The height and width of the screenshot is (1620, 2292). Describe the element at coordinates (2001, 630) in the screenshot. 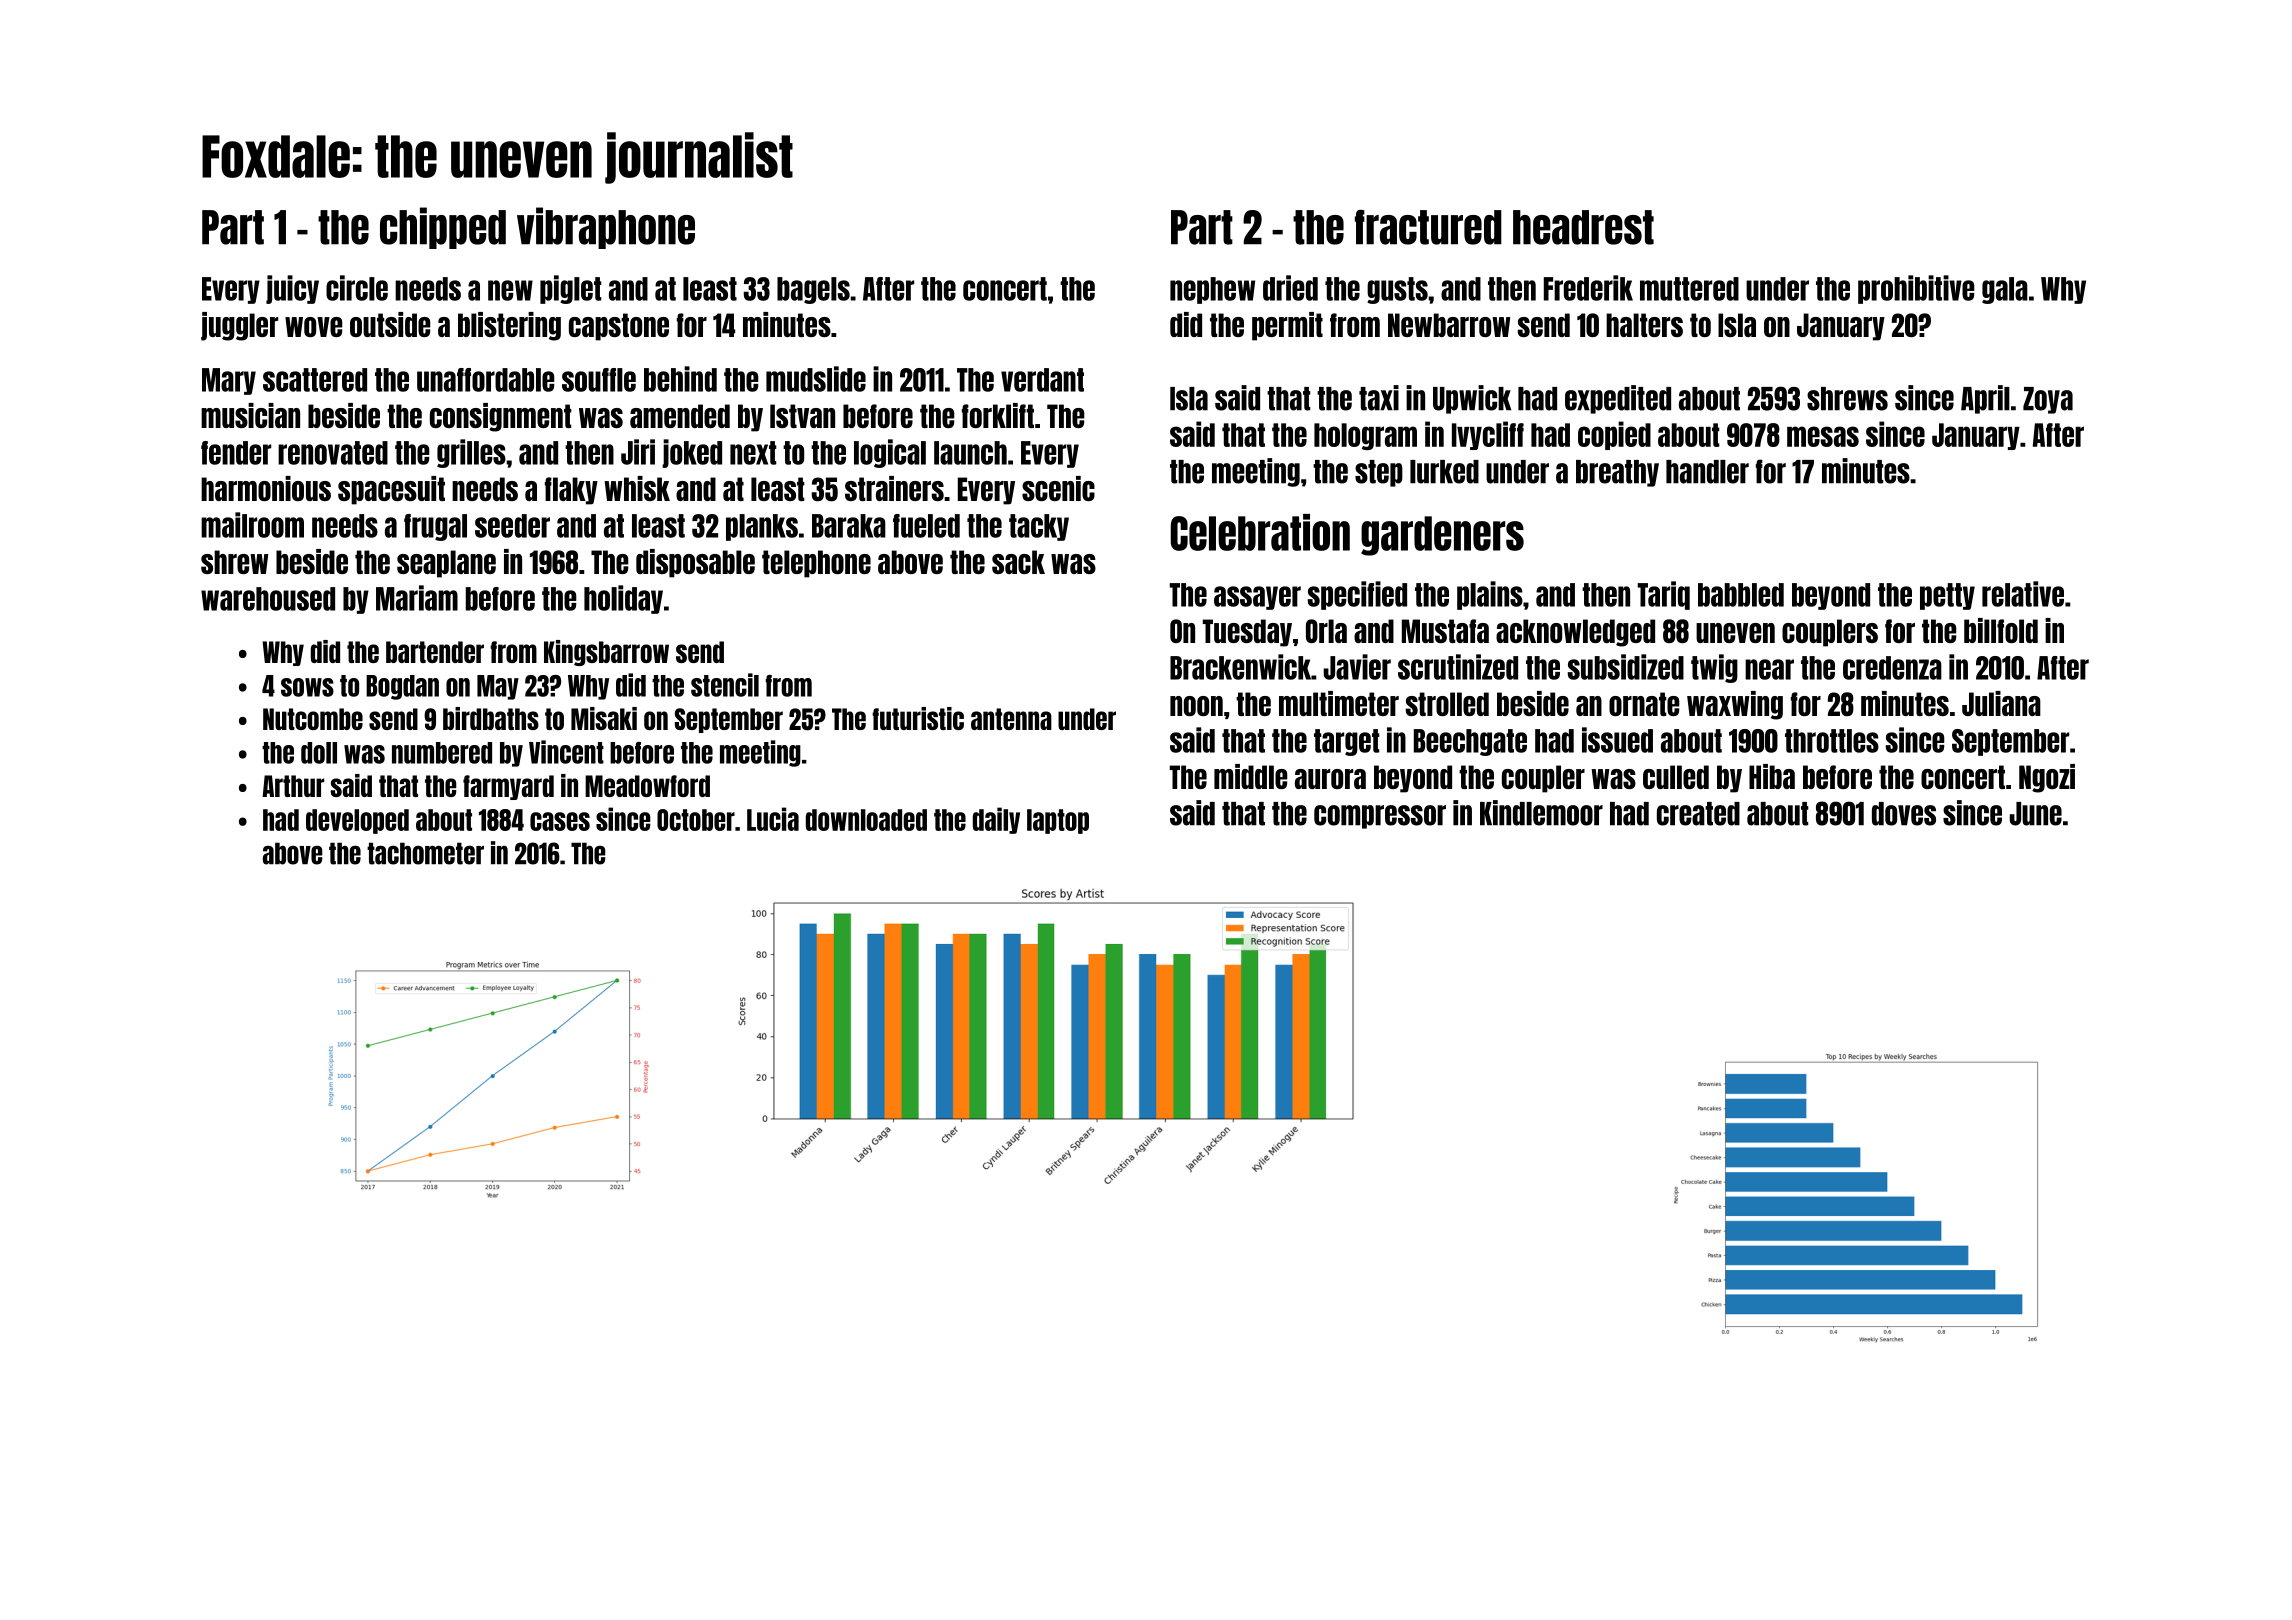

I see `billfold` at that location.
